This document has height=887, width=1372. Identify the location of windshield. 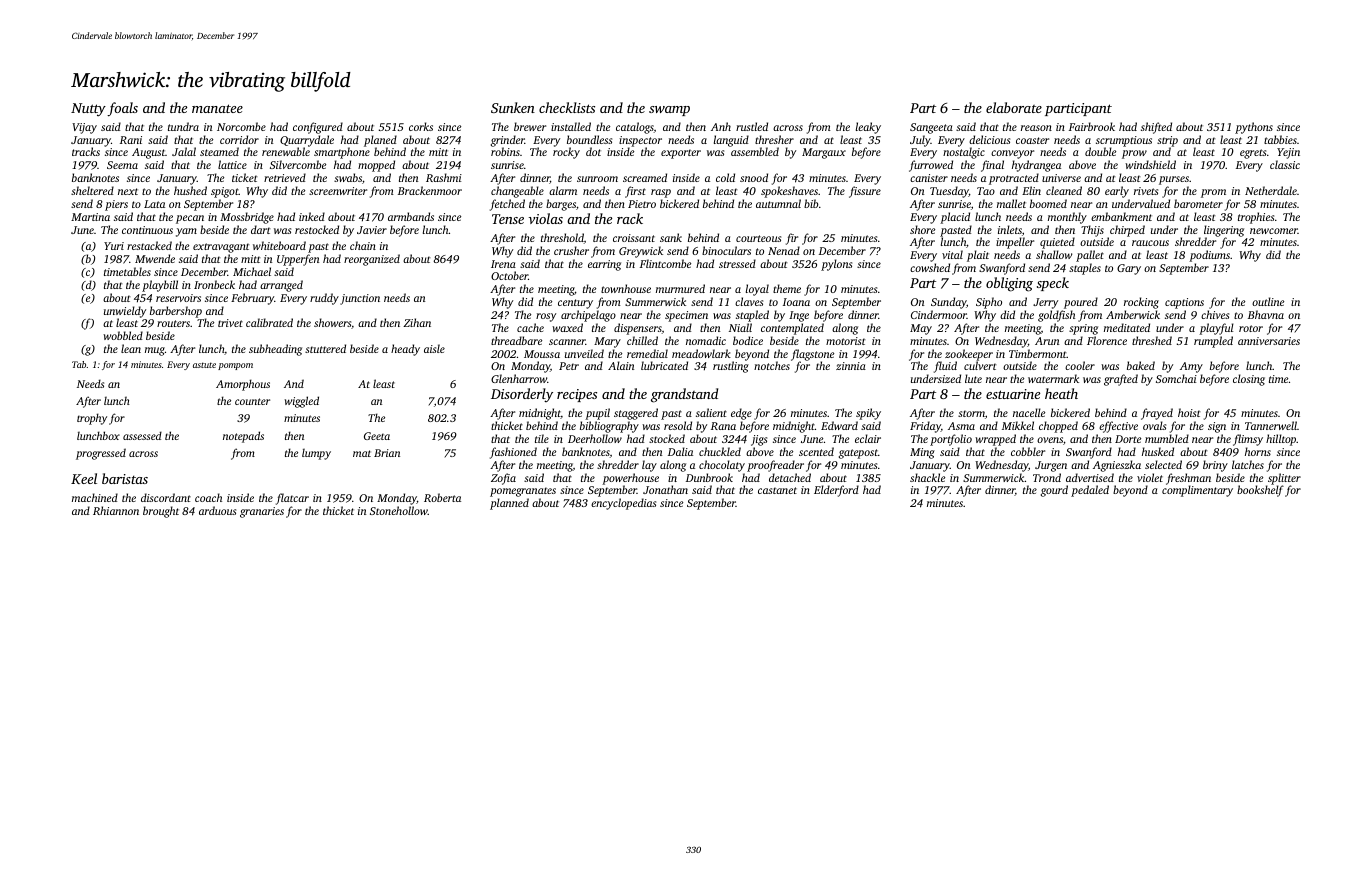
(1150, 164).
